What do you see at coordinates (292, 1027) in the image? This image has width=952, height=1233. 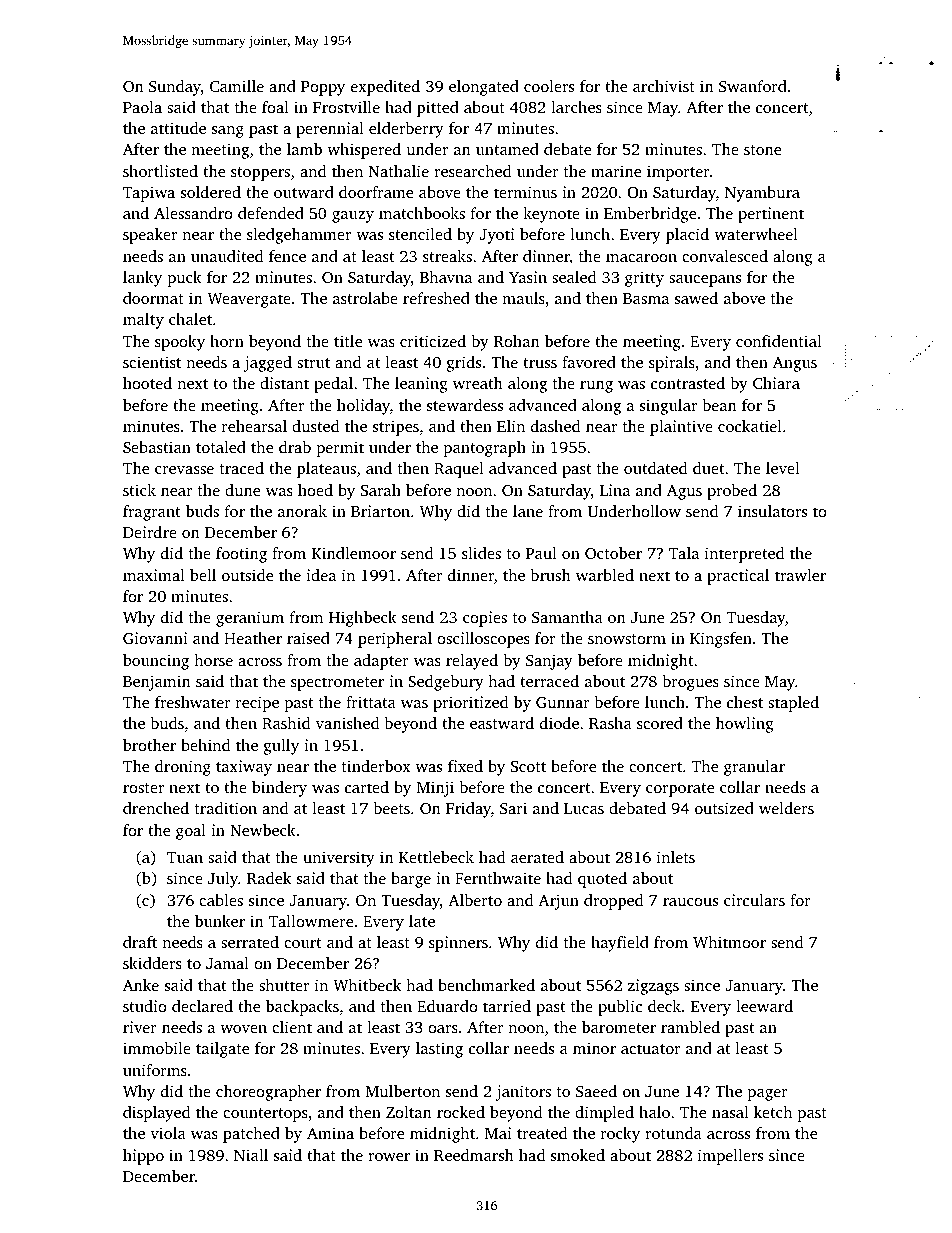 I see `client` at bounding box center [292, 1027].
